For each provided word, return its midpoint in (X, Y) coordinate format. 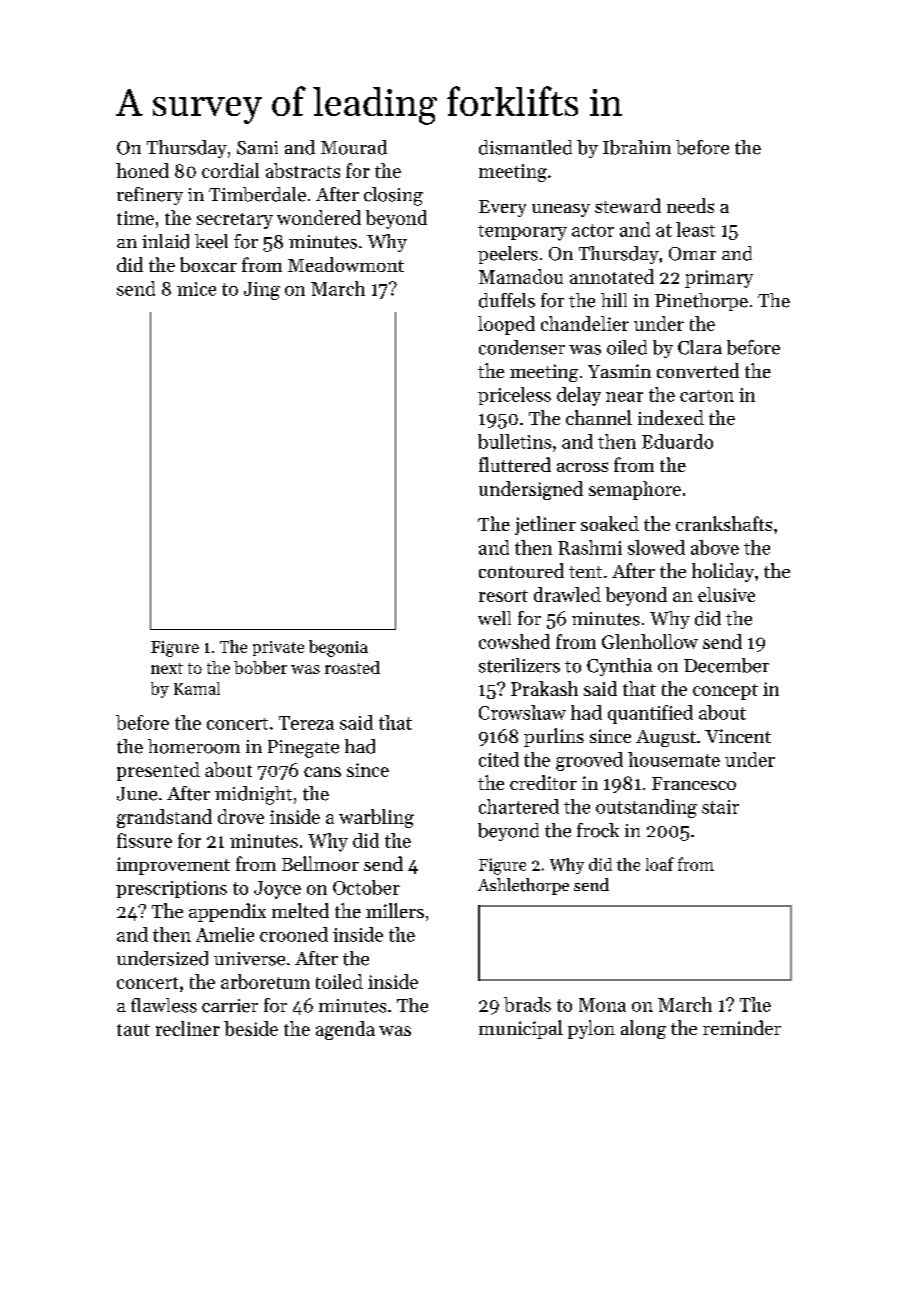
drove (241, 816)
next (167, 668)
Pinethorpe (701, 302)
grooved (589, 761)
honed (142, 170)
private (278, 648)
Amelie (225, 934)
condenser (522, 347)
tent (585, 572)
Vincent (738, 736)
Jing (262, 291)
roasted (352, 667)
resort (503, 596)
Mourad (354, 147)
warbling (376, 818)
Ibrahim (637, 147)
